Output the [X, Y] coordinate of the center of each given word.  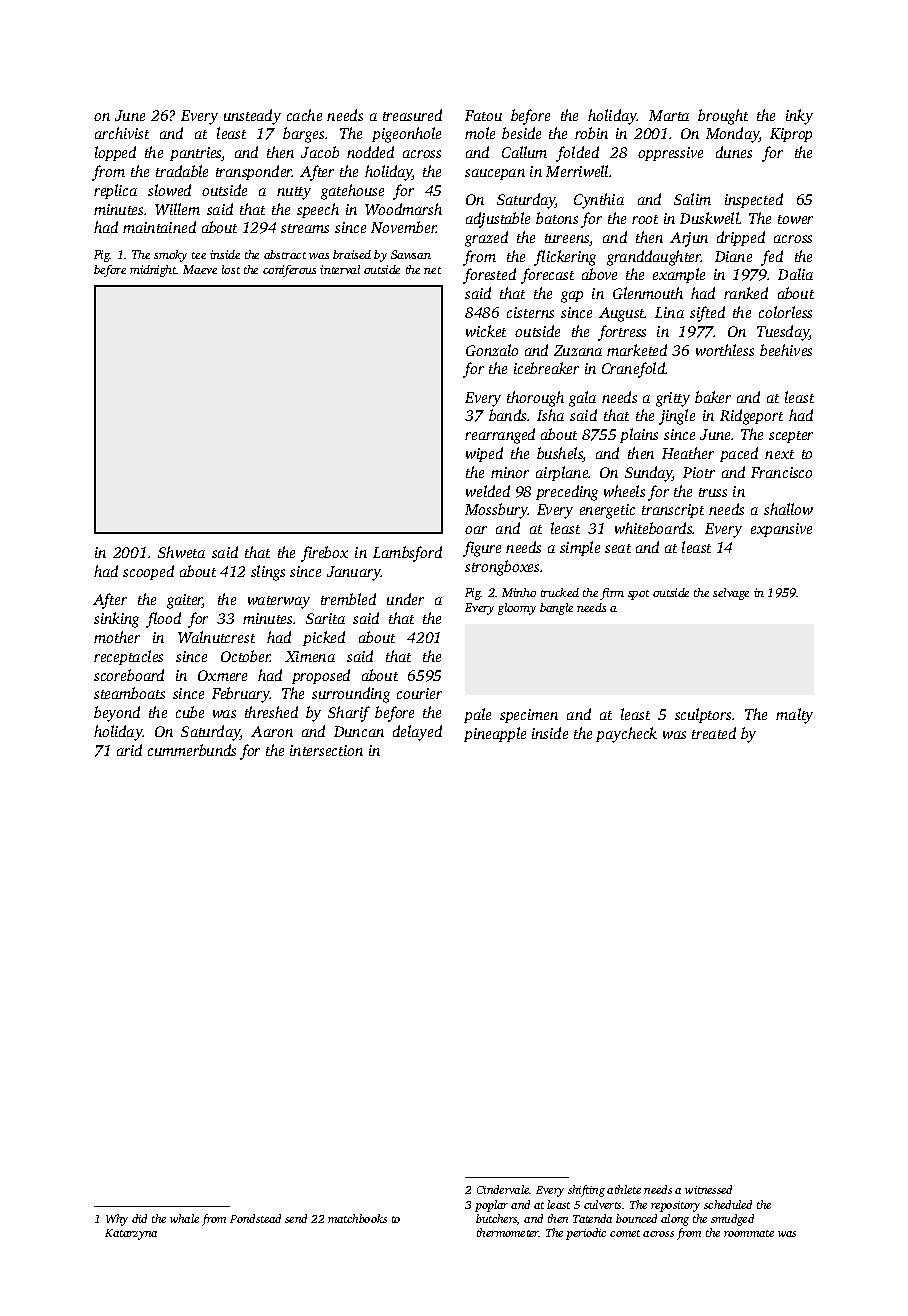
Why [117, 1220]
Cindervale [503, 1189]
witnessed [708, 1189]
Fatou [483, 115]
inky [799, 117]
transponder [254, 172]
